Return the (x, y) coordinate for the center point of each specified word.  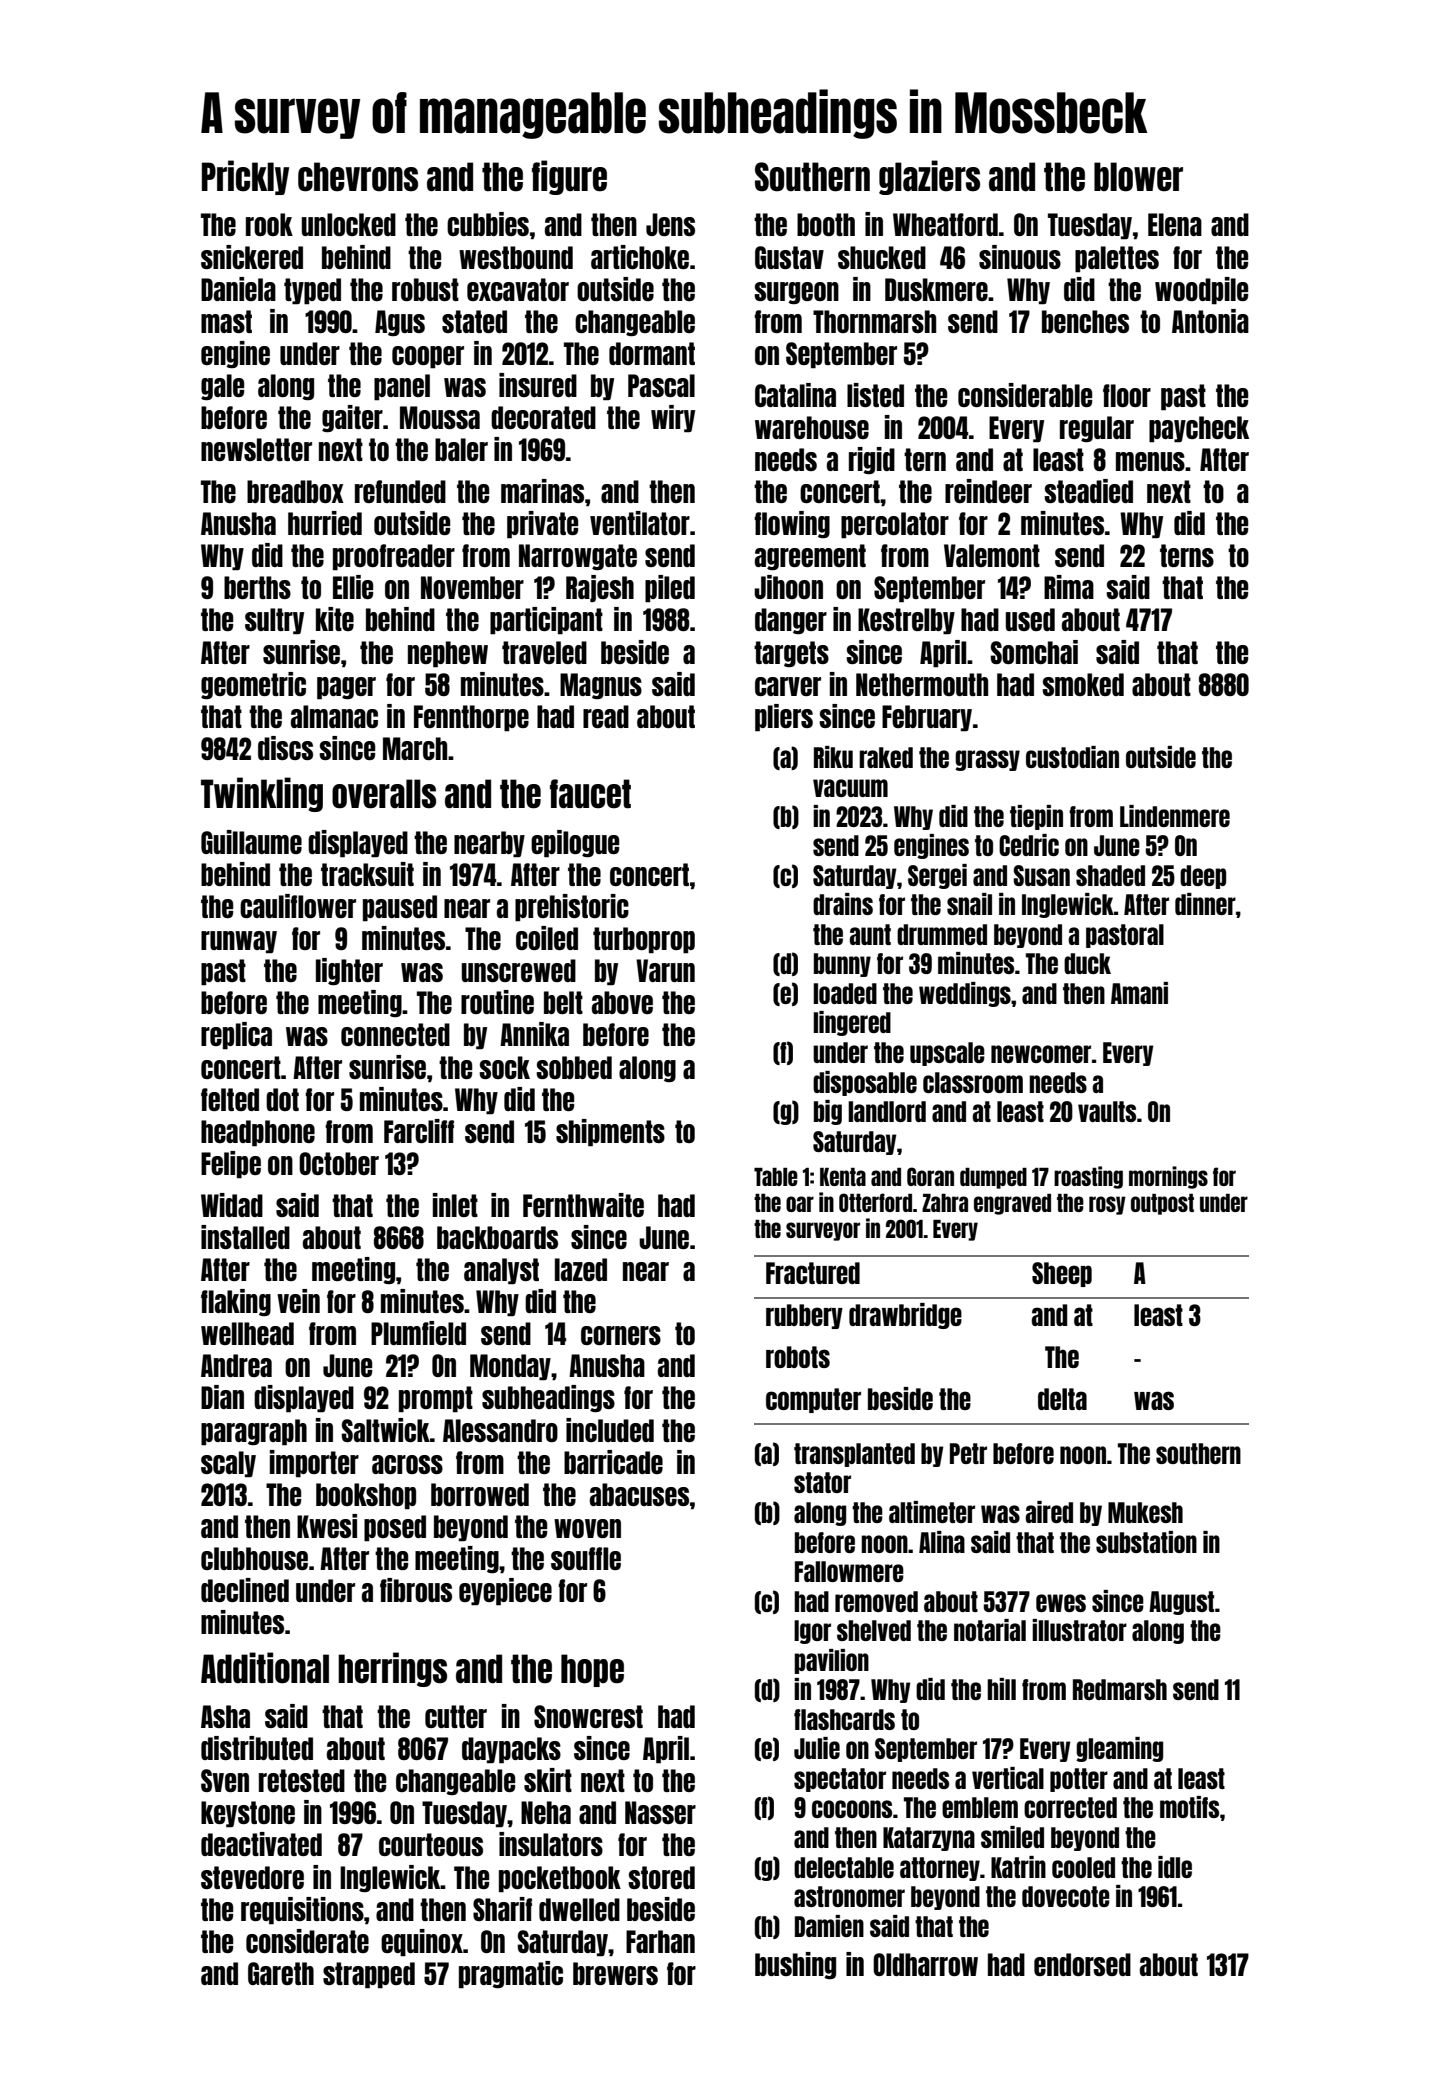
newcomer (1041, 1054)
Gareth (281, 1973)
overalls (384, 794)
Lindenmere (1175, 816)
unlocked (349, 224)
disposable (865, 1083)
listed (875, 395)
